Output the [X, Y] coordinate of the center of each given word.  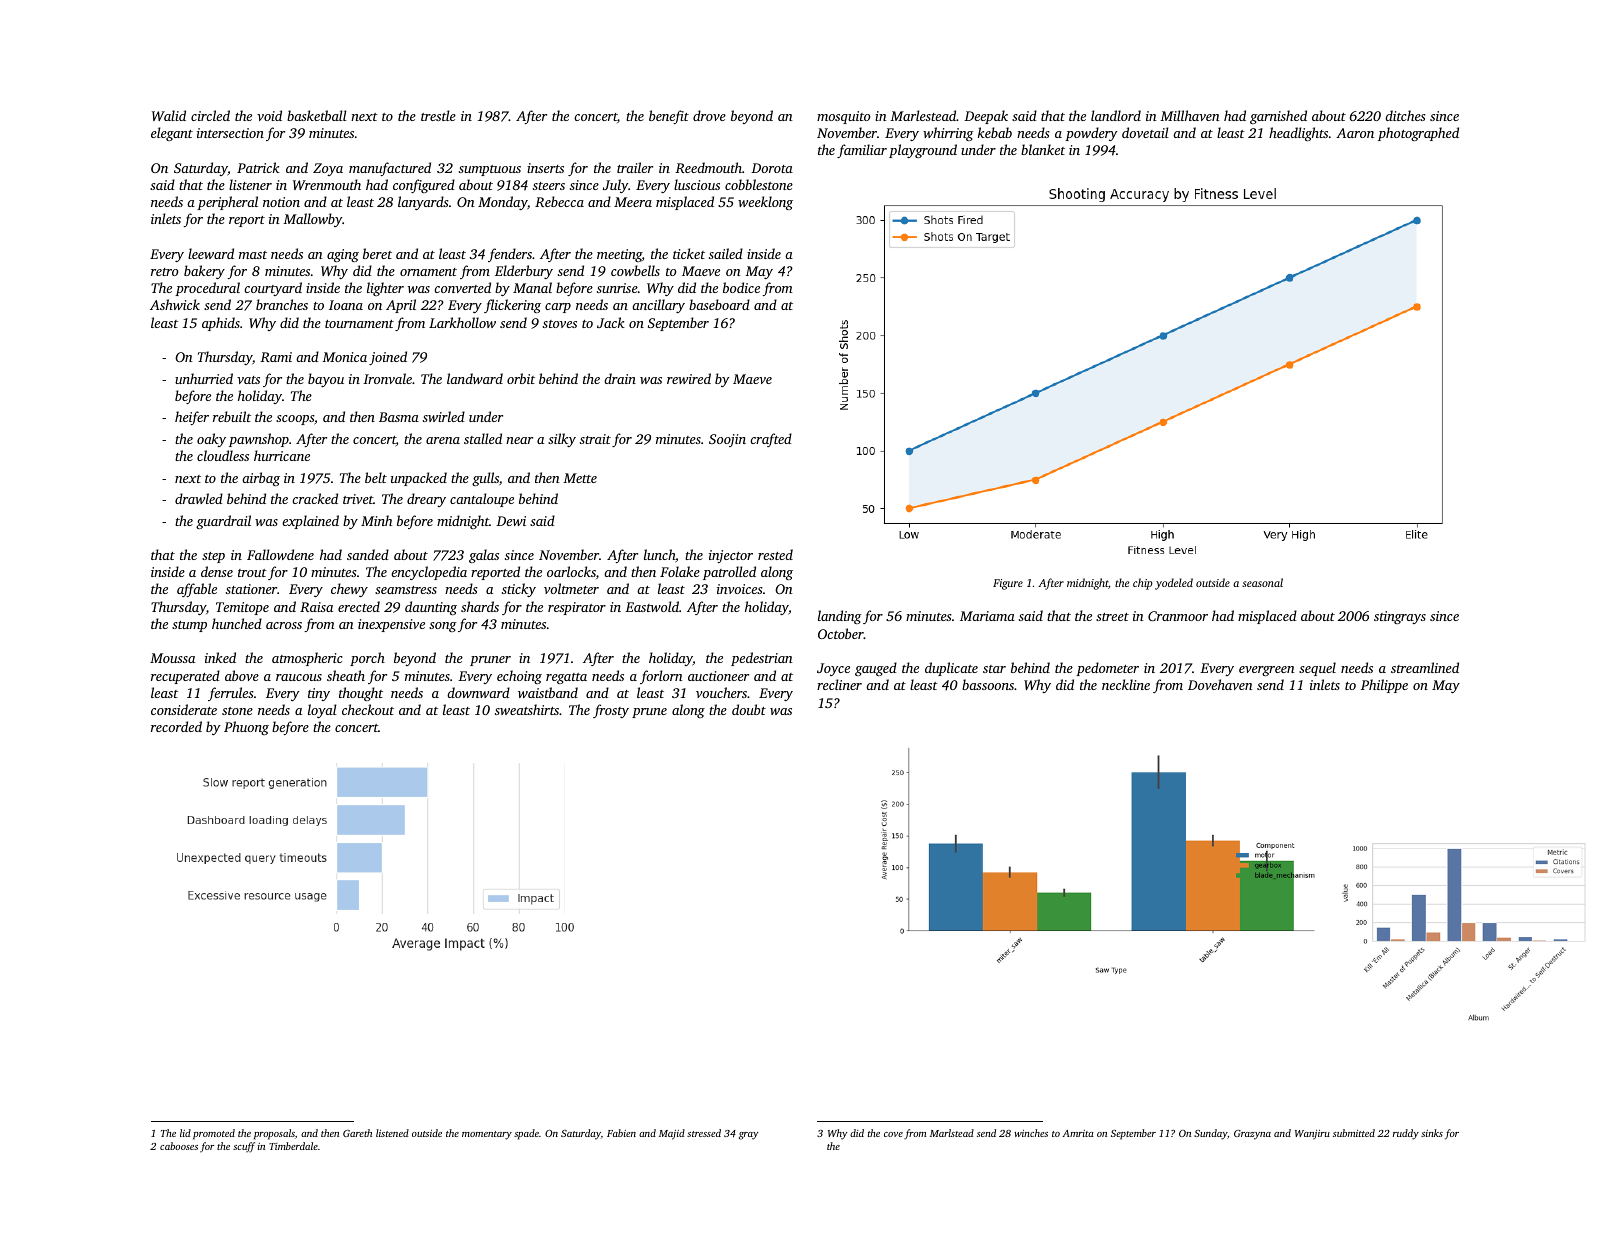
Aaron [1355, 133]
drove [709, 115]
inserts [545, 168]
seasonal [1262, 582]
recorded [176, 726]
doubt [749, 709]
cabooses [179, 1146]
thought [361, 694]
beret [377, 253]
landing [840, 617]
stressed [704, 1133]
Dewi [511, 521]
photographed [1418, 134]
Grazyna [1252, 1135]
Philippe [1384, 686]
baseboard [719, 304]
